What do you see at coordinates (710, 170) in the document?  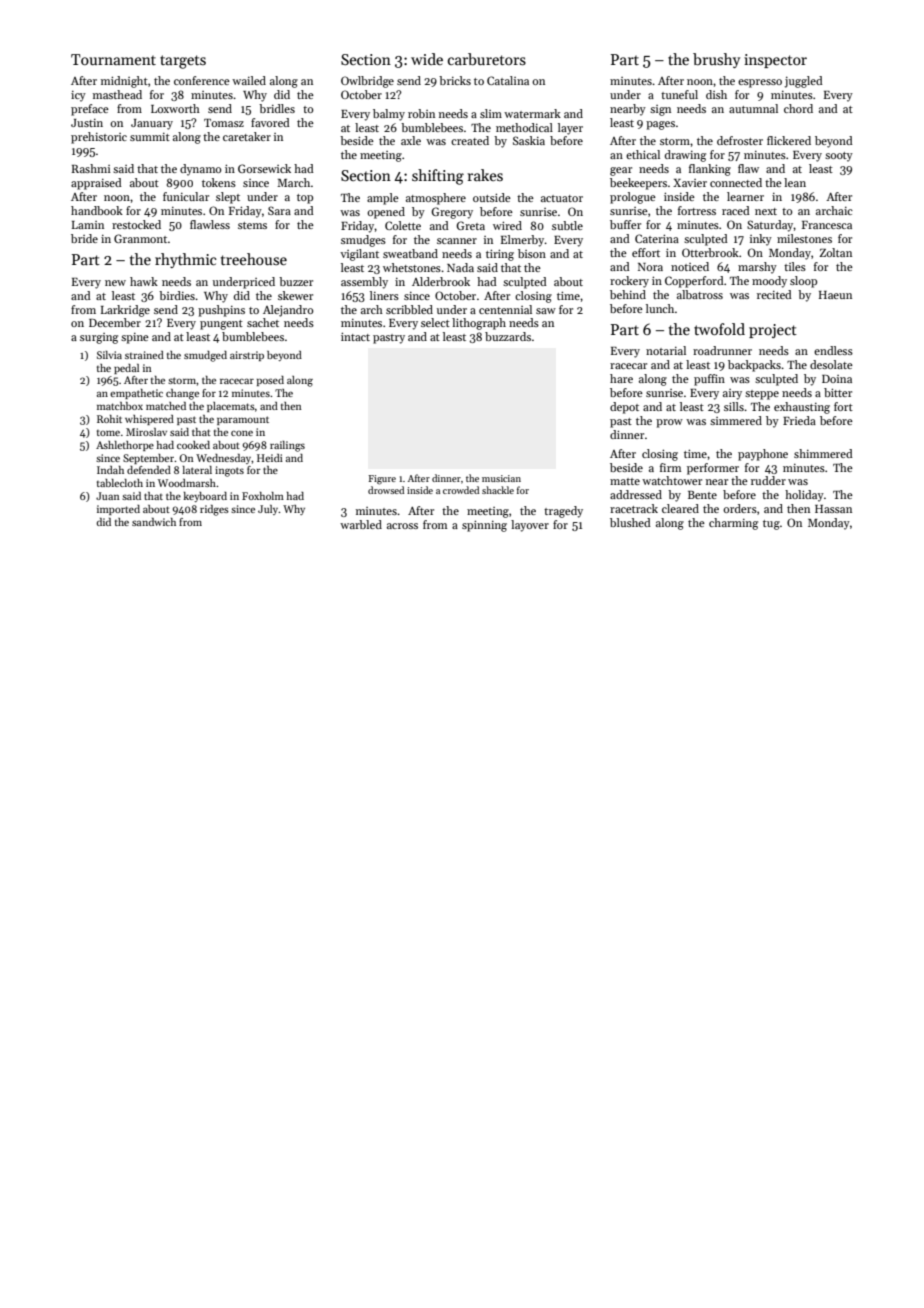 I see `flanking` at bounding box center [710, 170].
